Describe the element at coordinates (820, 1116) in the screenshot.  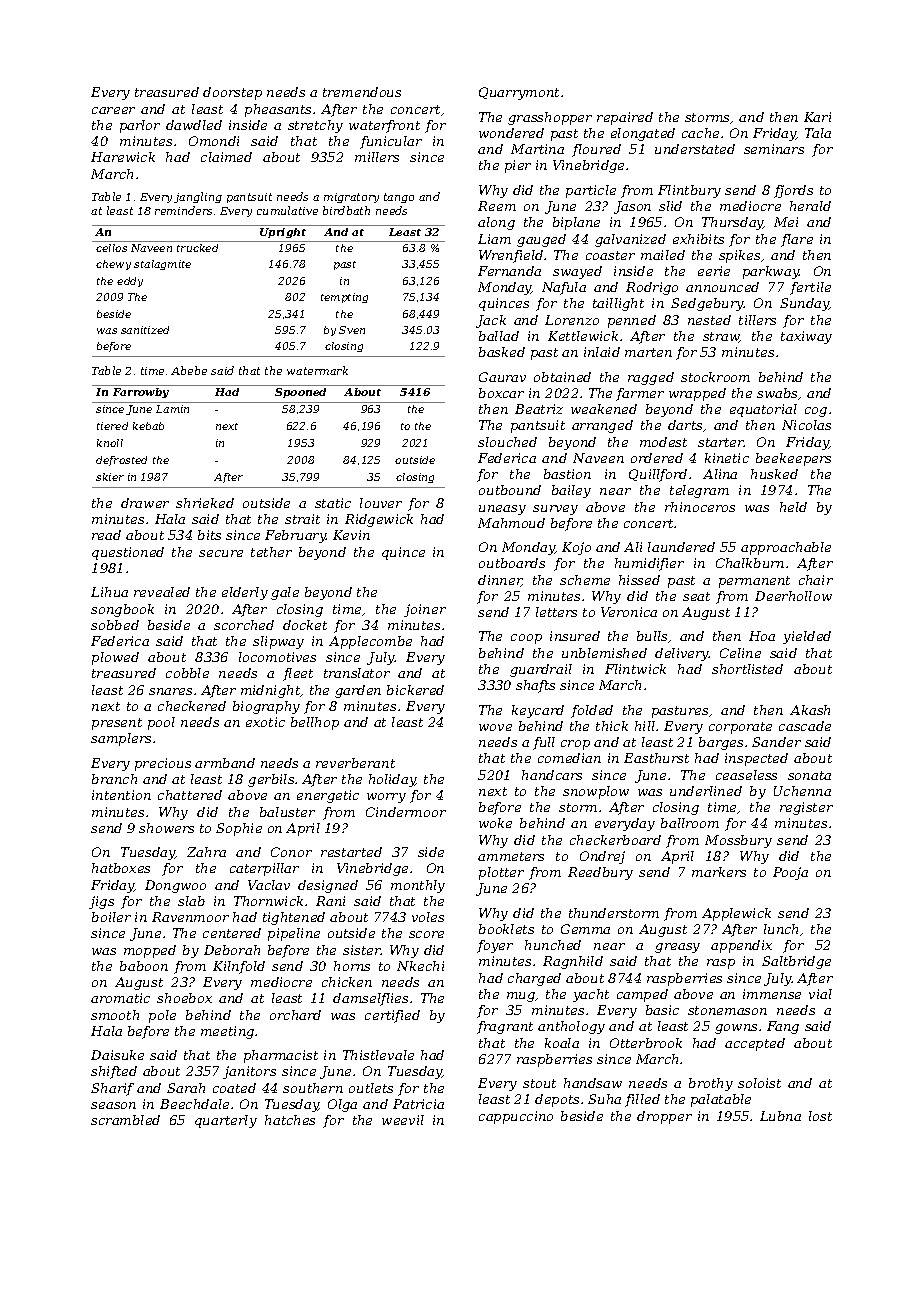
I see `lost` at that location.
